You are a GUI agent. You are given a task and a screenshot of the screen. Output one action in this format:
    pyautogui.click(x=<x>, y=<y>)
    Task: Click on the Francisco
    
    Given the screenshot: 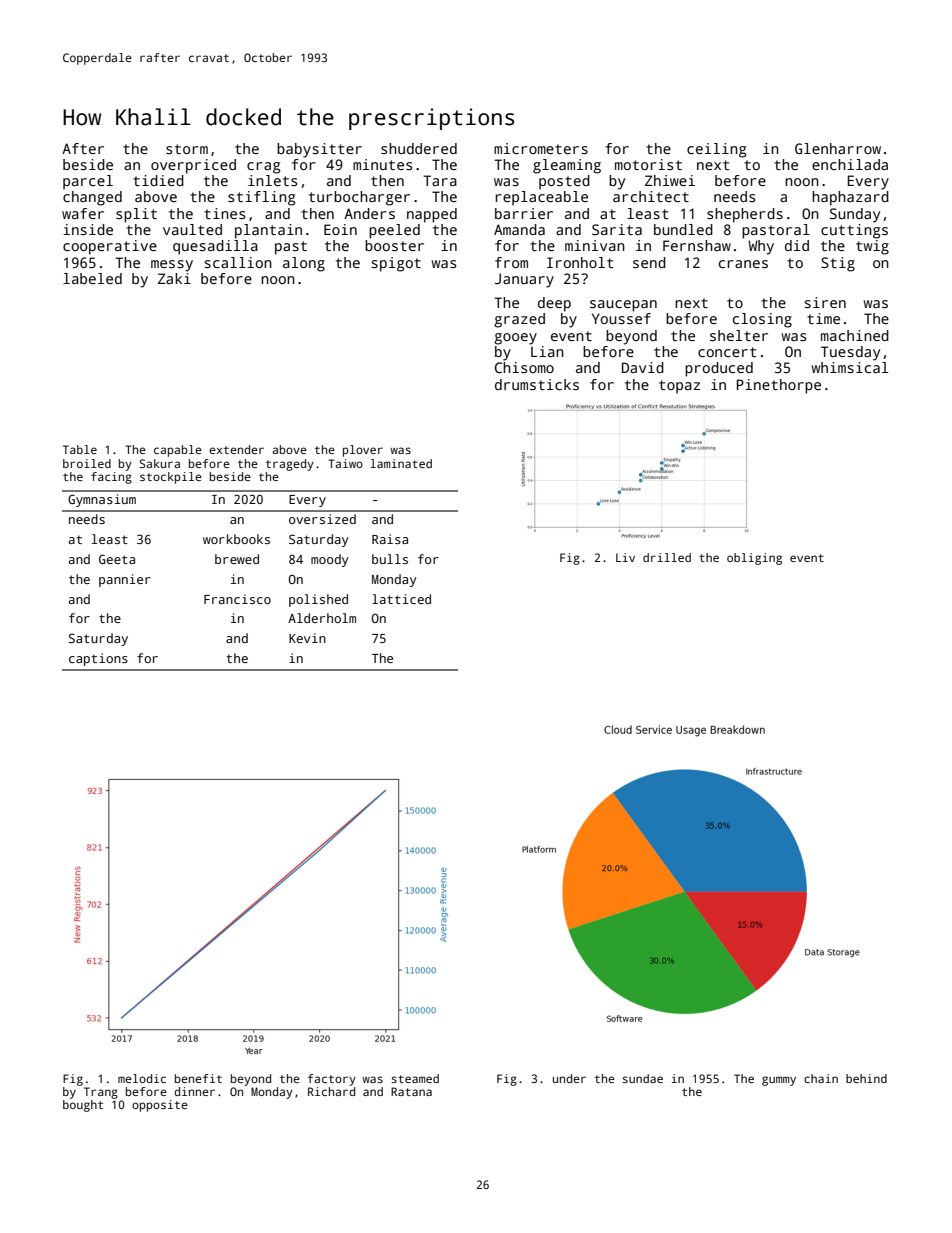 What is the action you would take?
    pyautogui.click(x=237, y=599)
